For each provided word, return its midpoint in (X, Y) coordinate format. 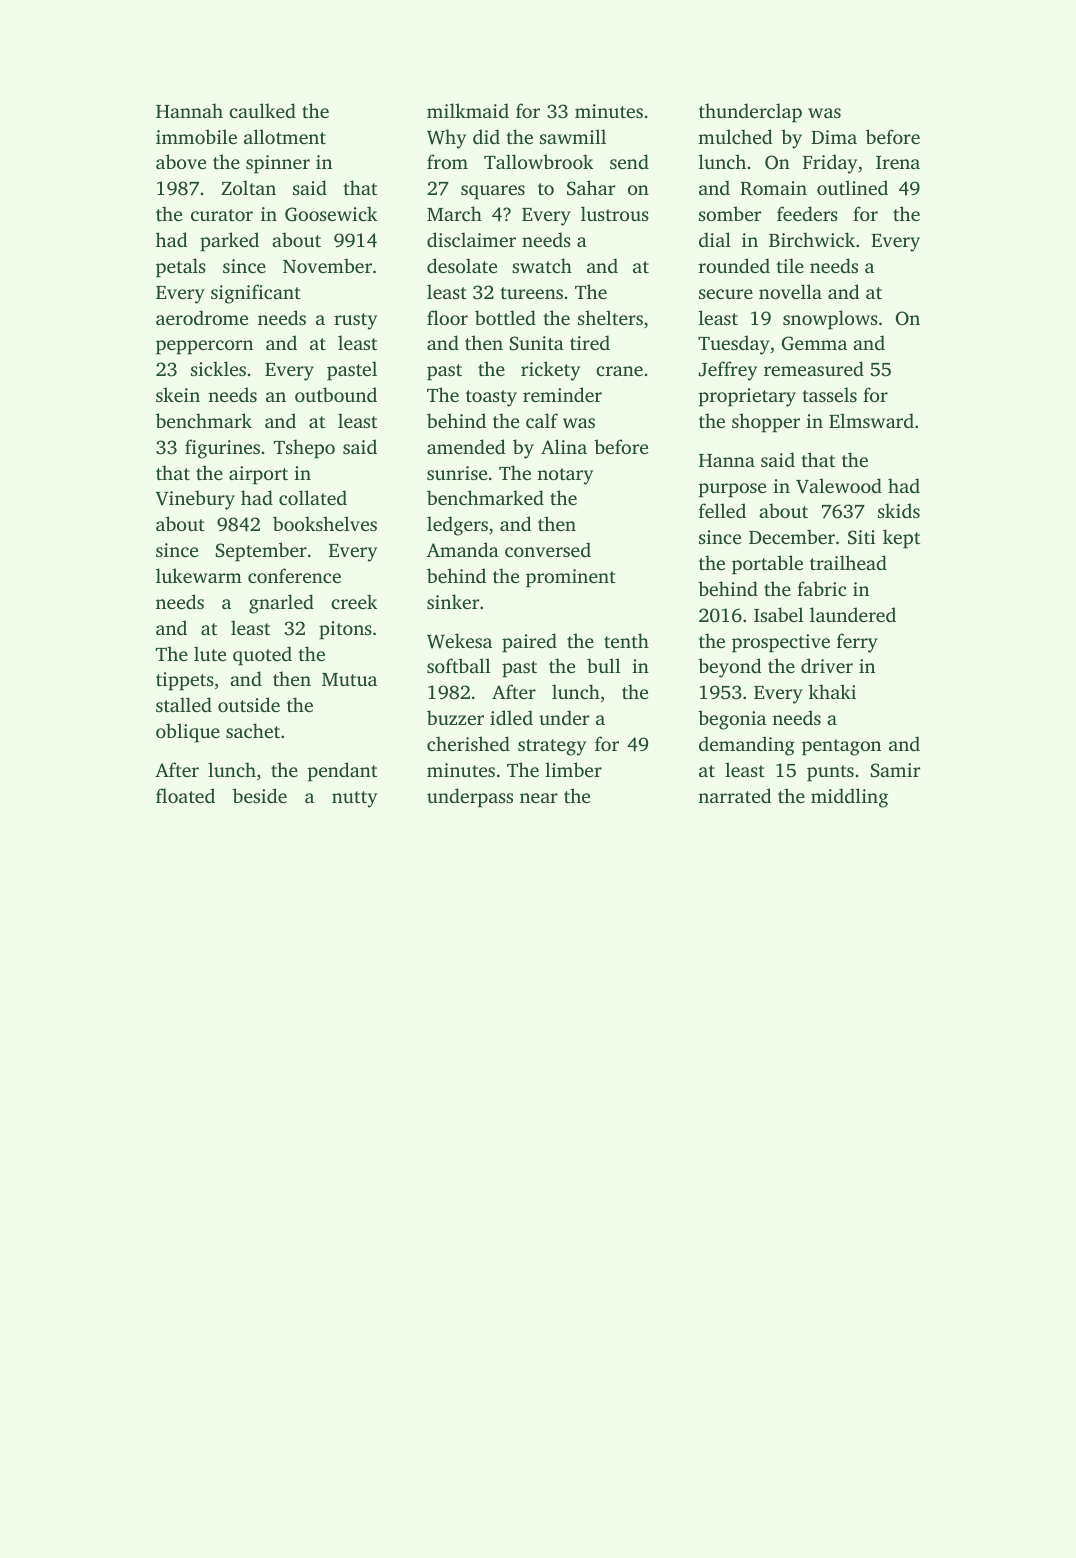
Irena (898, 162)
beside (260, 795)
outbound (336, 394)
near (539, 798)
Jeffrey (727, 371)
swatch (542, 265)
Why (446, 139)
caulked (262, 110)
